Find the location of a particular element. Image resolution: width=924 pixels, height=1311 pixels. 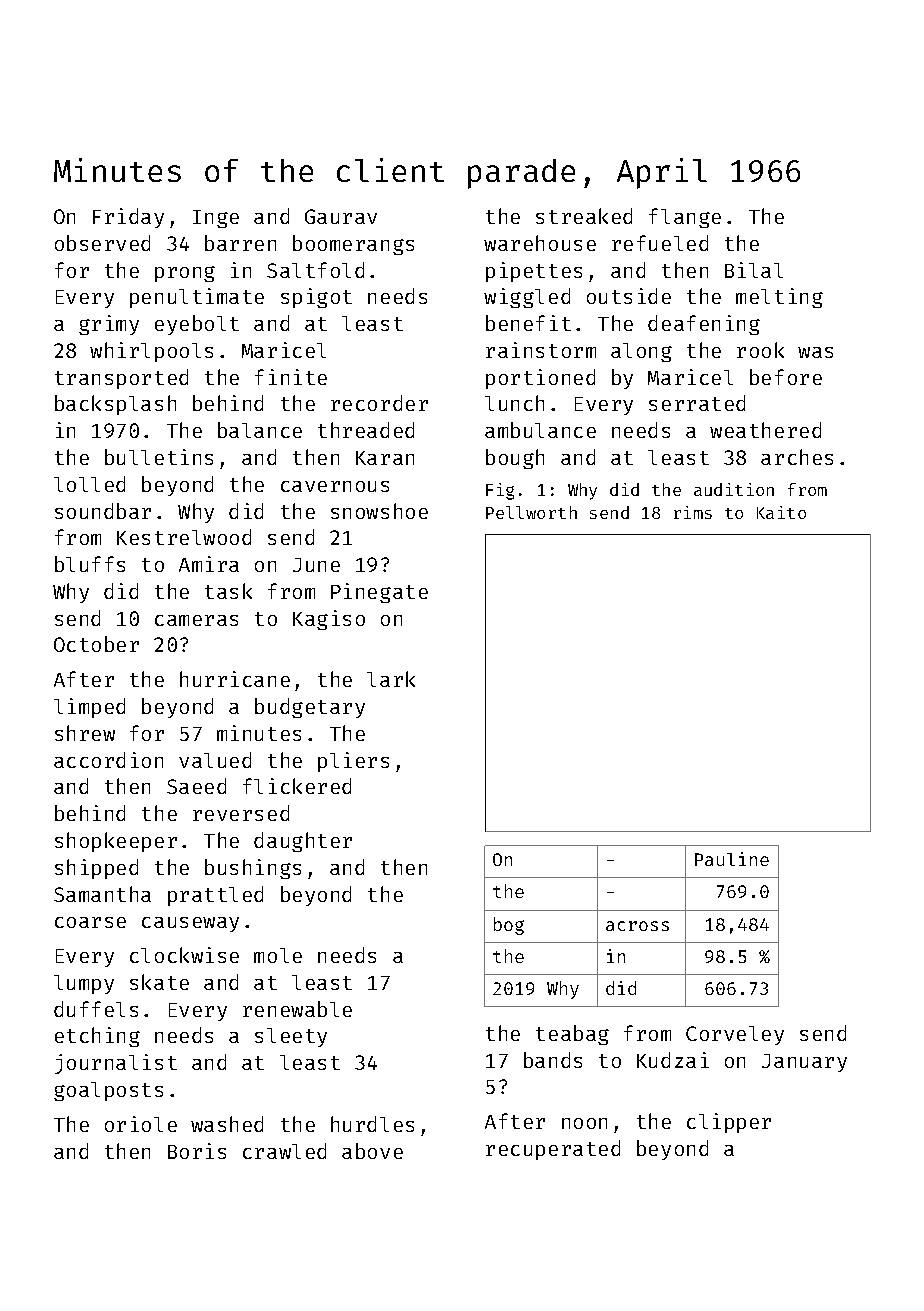

observed is located at coordinates (102, 243).
